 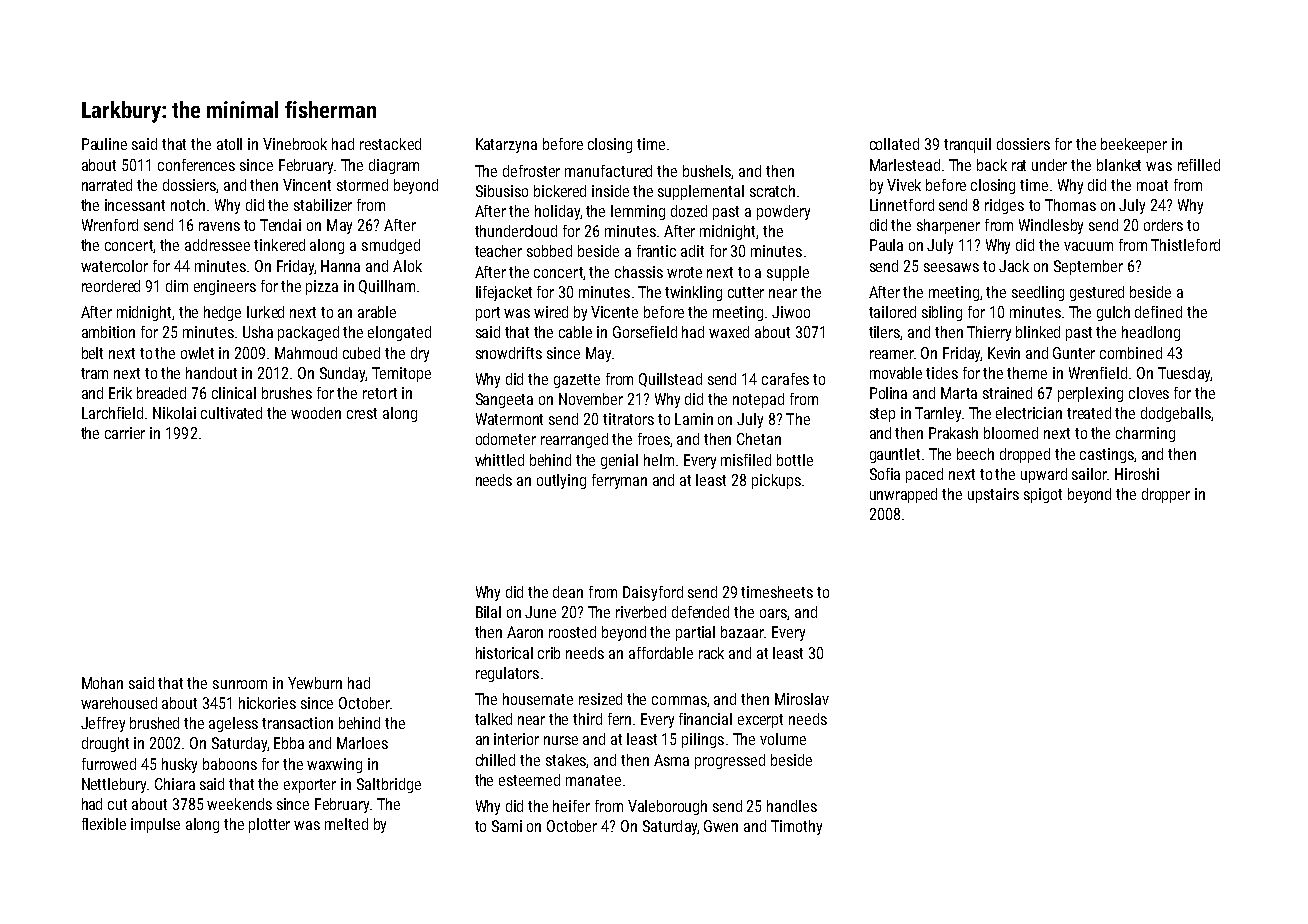 What do you see at coordinates (1134, 145) in the screenshot?
I see `beekeeper` at bounding box center [1134, 145].
